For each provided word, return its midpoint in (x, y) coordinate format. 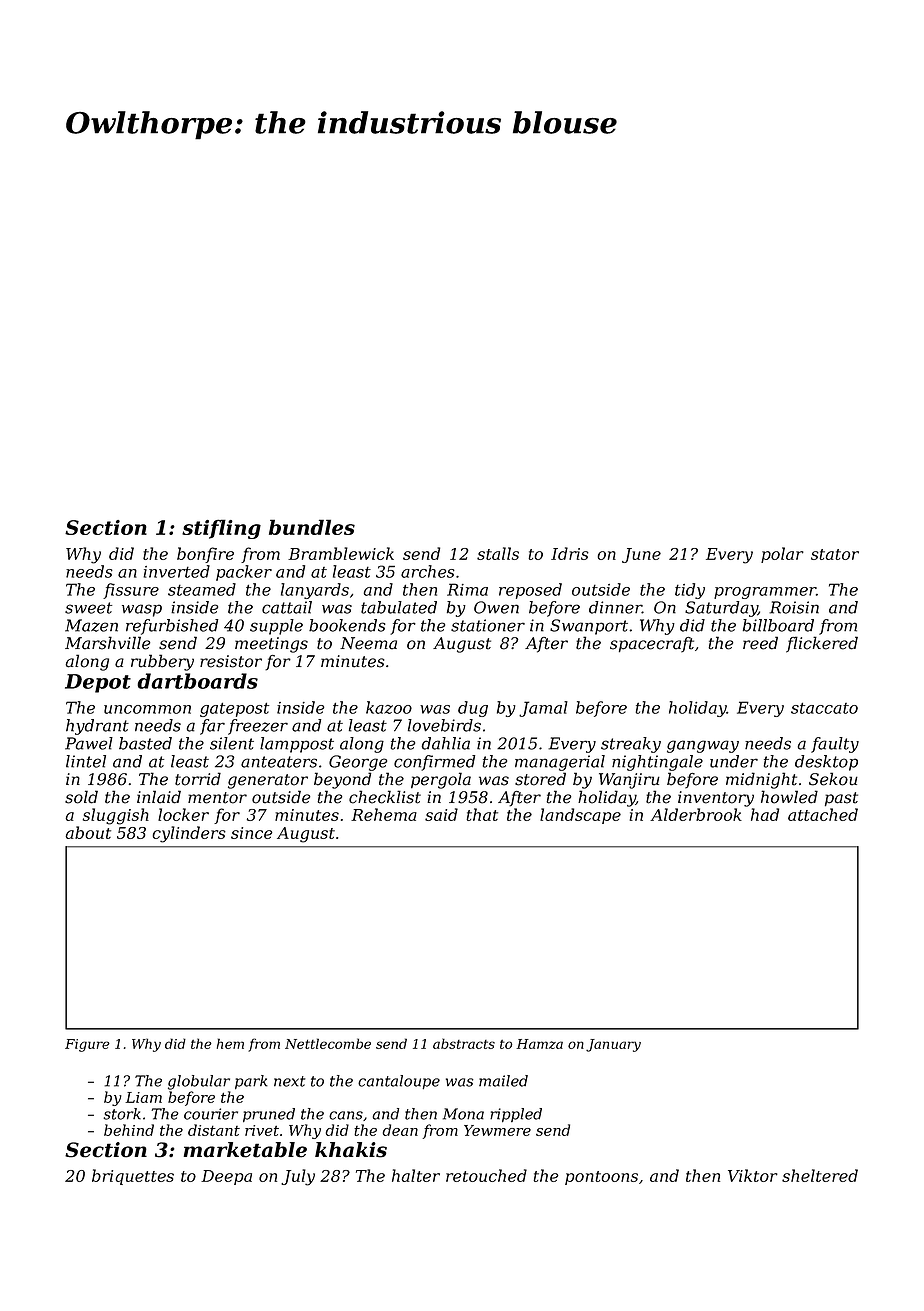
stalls (498, 553)
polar (782, 555)
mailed (503, 1081)
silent (232, 743)
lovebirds (444, 725)
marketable (245, 1150)
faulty (835, 745)
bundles (312, 527)
